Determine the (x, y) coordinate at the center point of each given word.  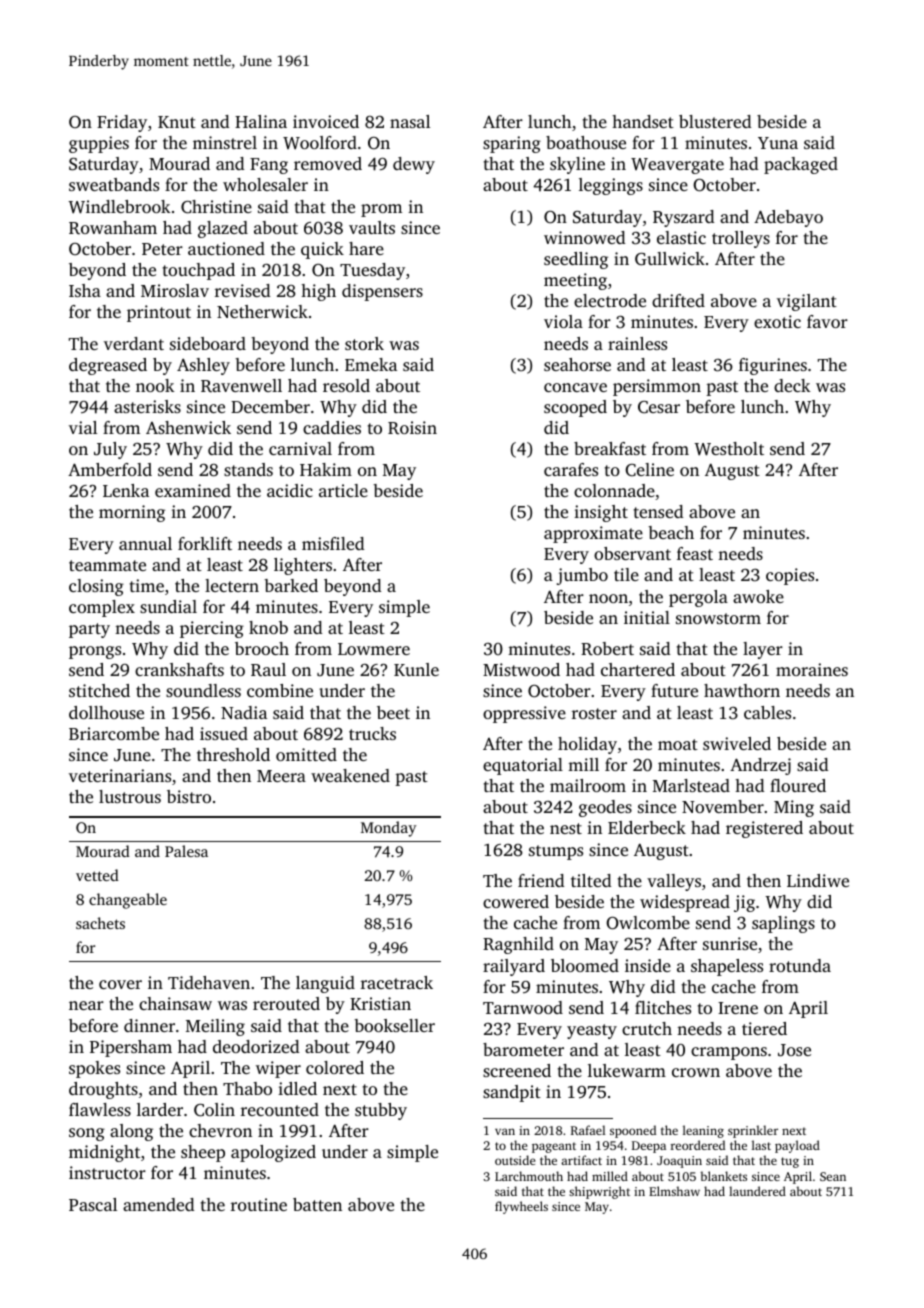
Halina (261, 121)
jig (744, 903)
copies (790, 576)
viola (563, 321)
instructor (107, 1172)
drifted (678, 300)
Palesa (186, 851)
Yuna (778, 143)
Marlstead (691, 785)
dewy (414, 165)
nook (155, 385)
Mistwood (521, 669)
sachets (100, 923)
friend (541, 880)
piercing (212, 629)
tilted (591, 880)
